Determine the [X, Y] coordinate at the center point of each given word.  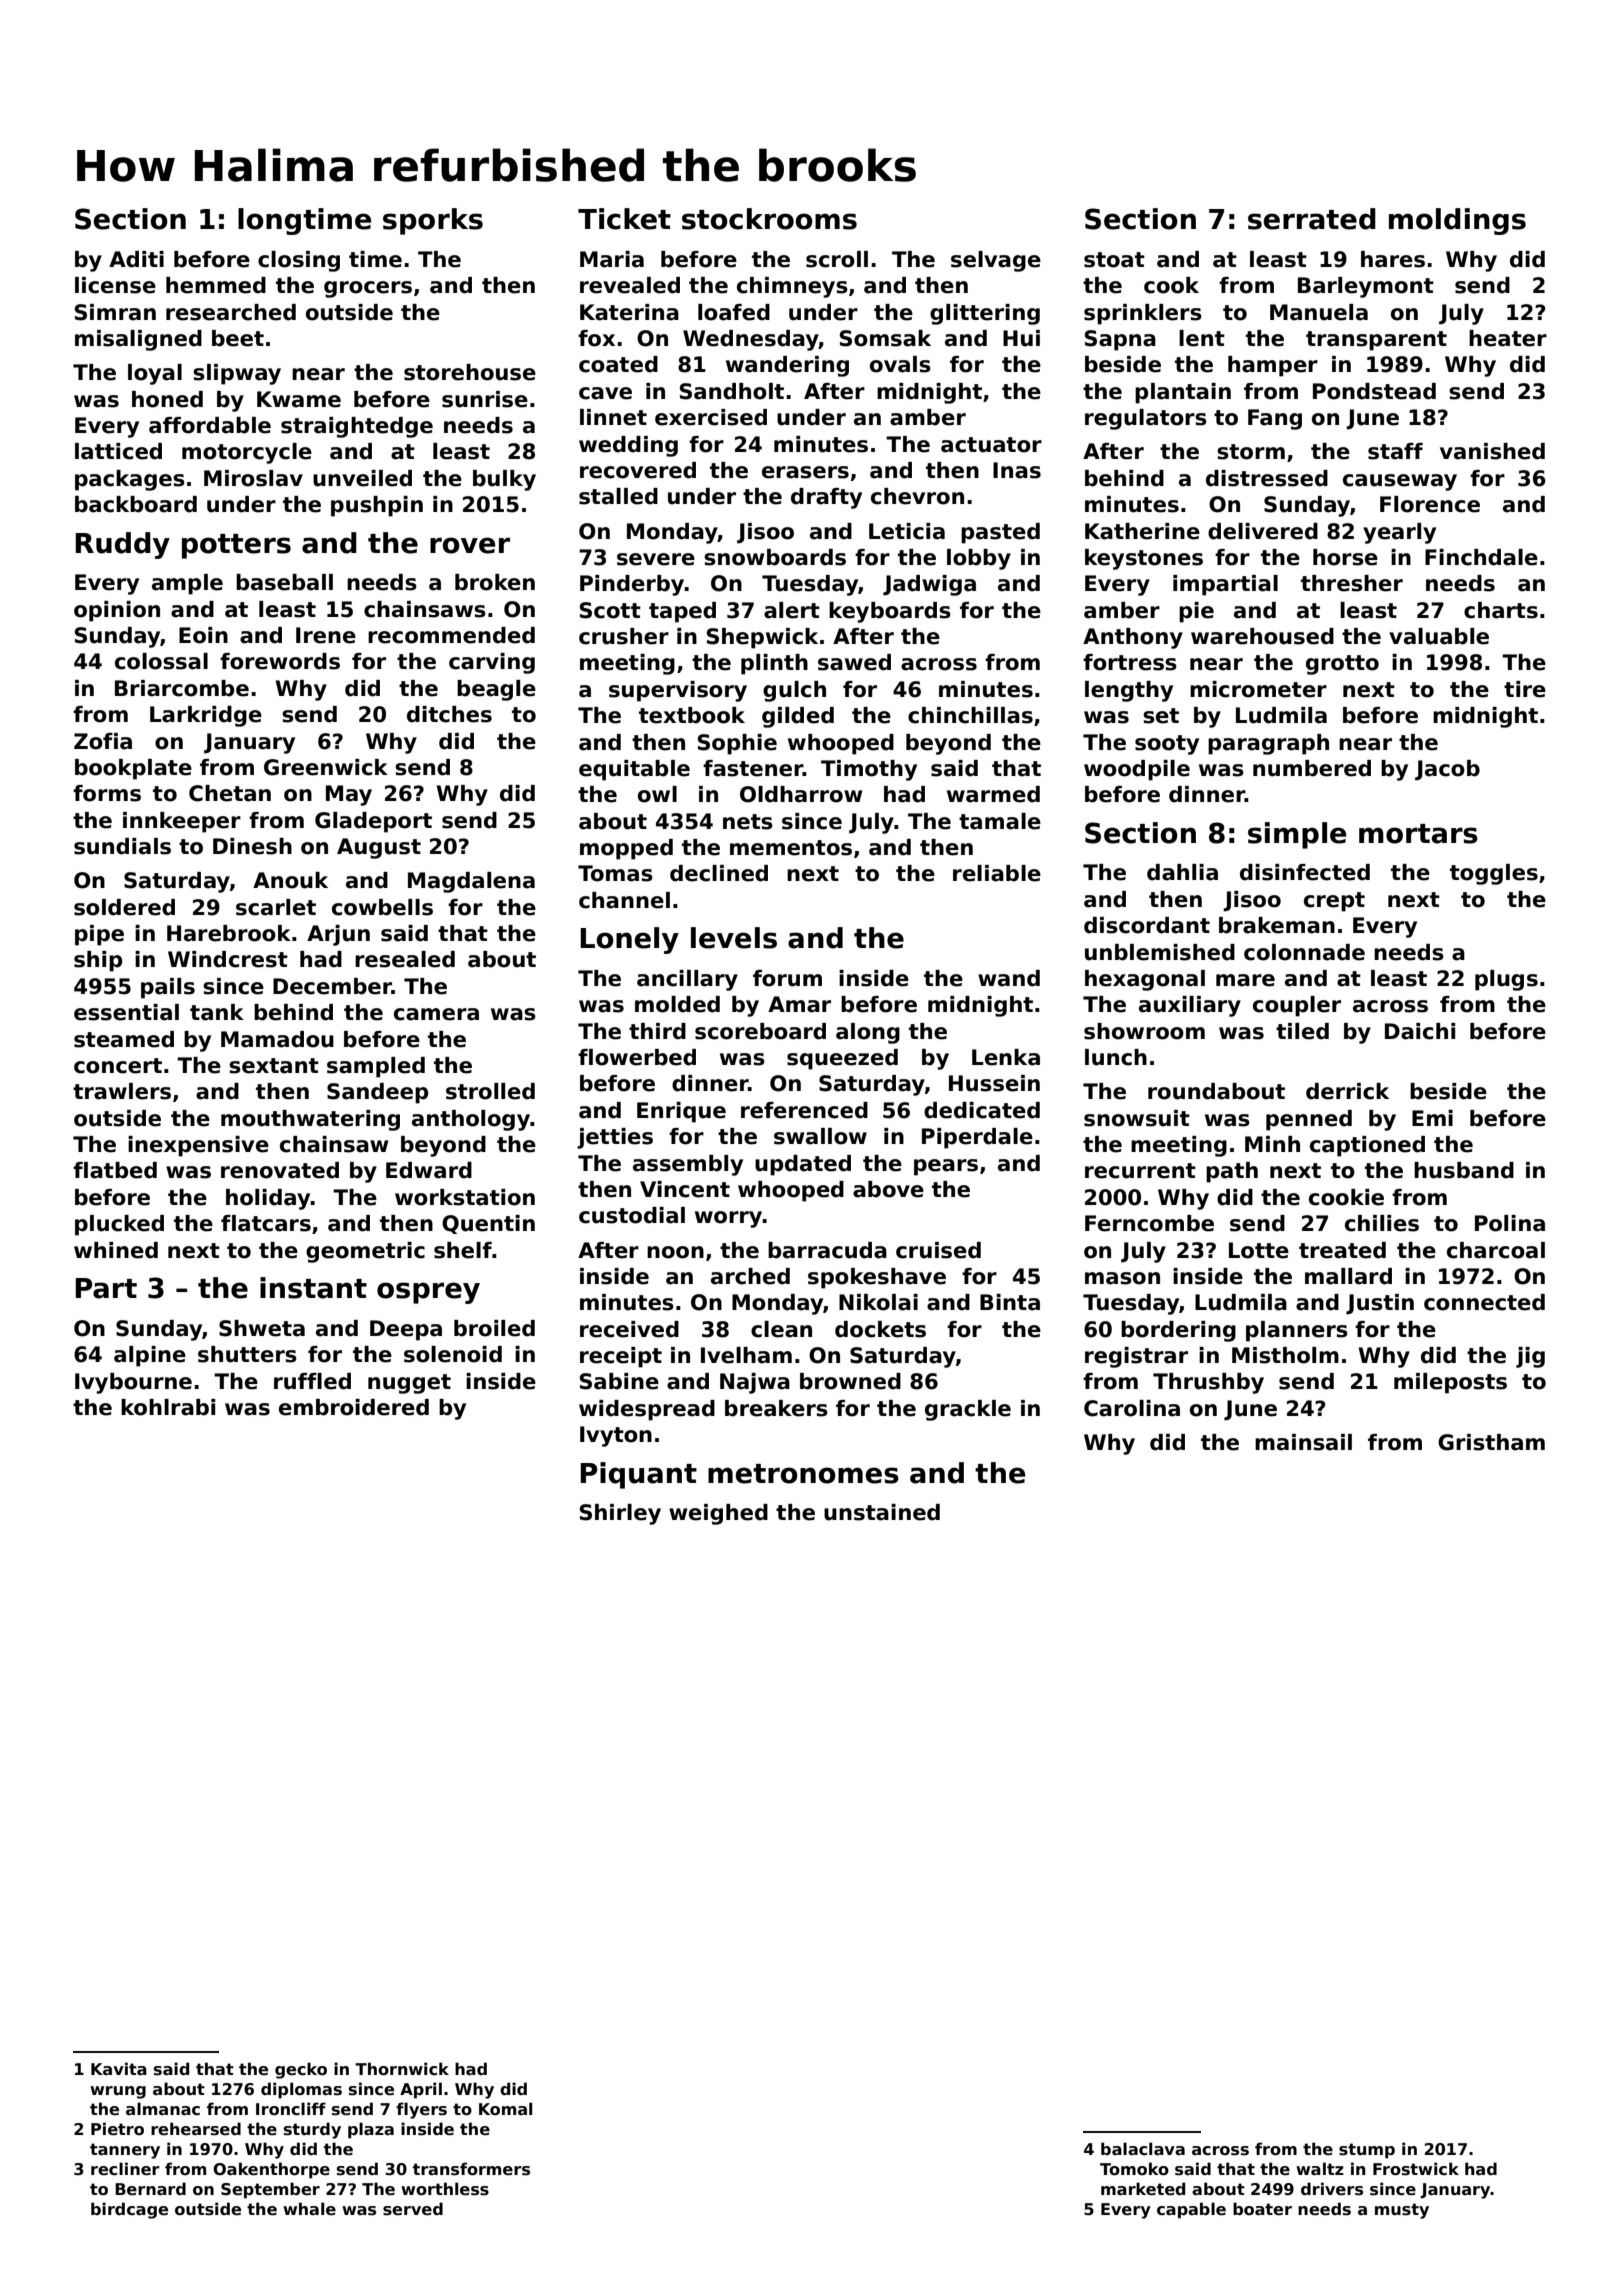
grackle [968, 1410]
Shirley [620, 1514]
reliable [997, 873]
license [115, 285]
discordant [1147, 925]
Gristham [1491, 1442]
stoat [1114, 260]
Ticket [624, 219]
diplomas [301, 2090]
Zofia [103, 741]
